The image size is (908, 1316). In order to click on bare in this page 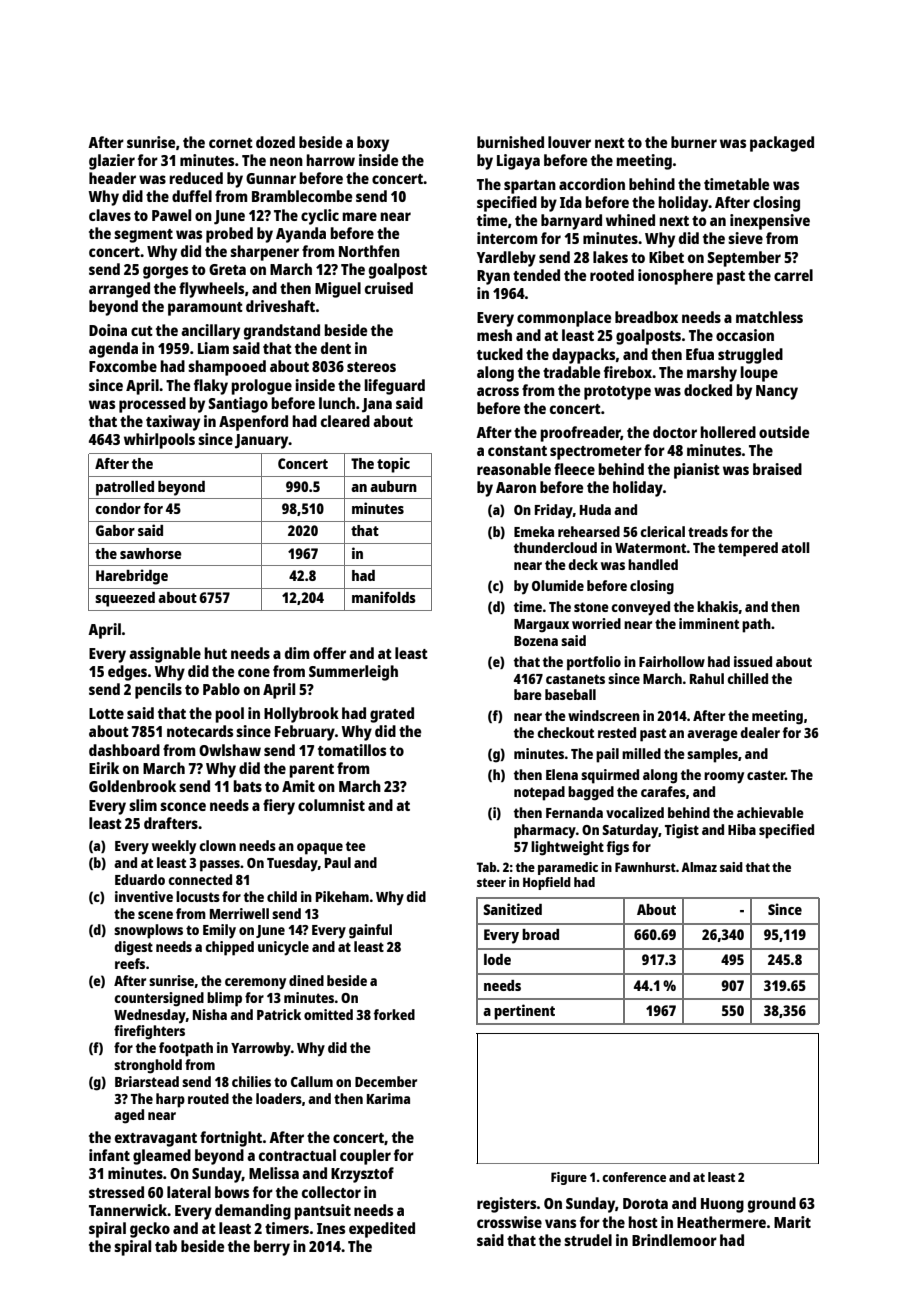, I will do `click(528, 694)`.
